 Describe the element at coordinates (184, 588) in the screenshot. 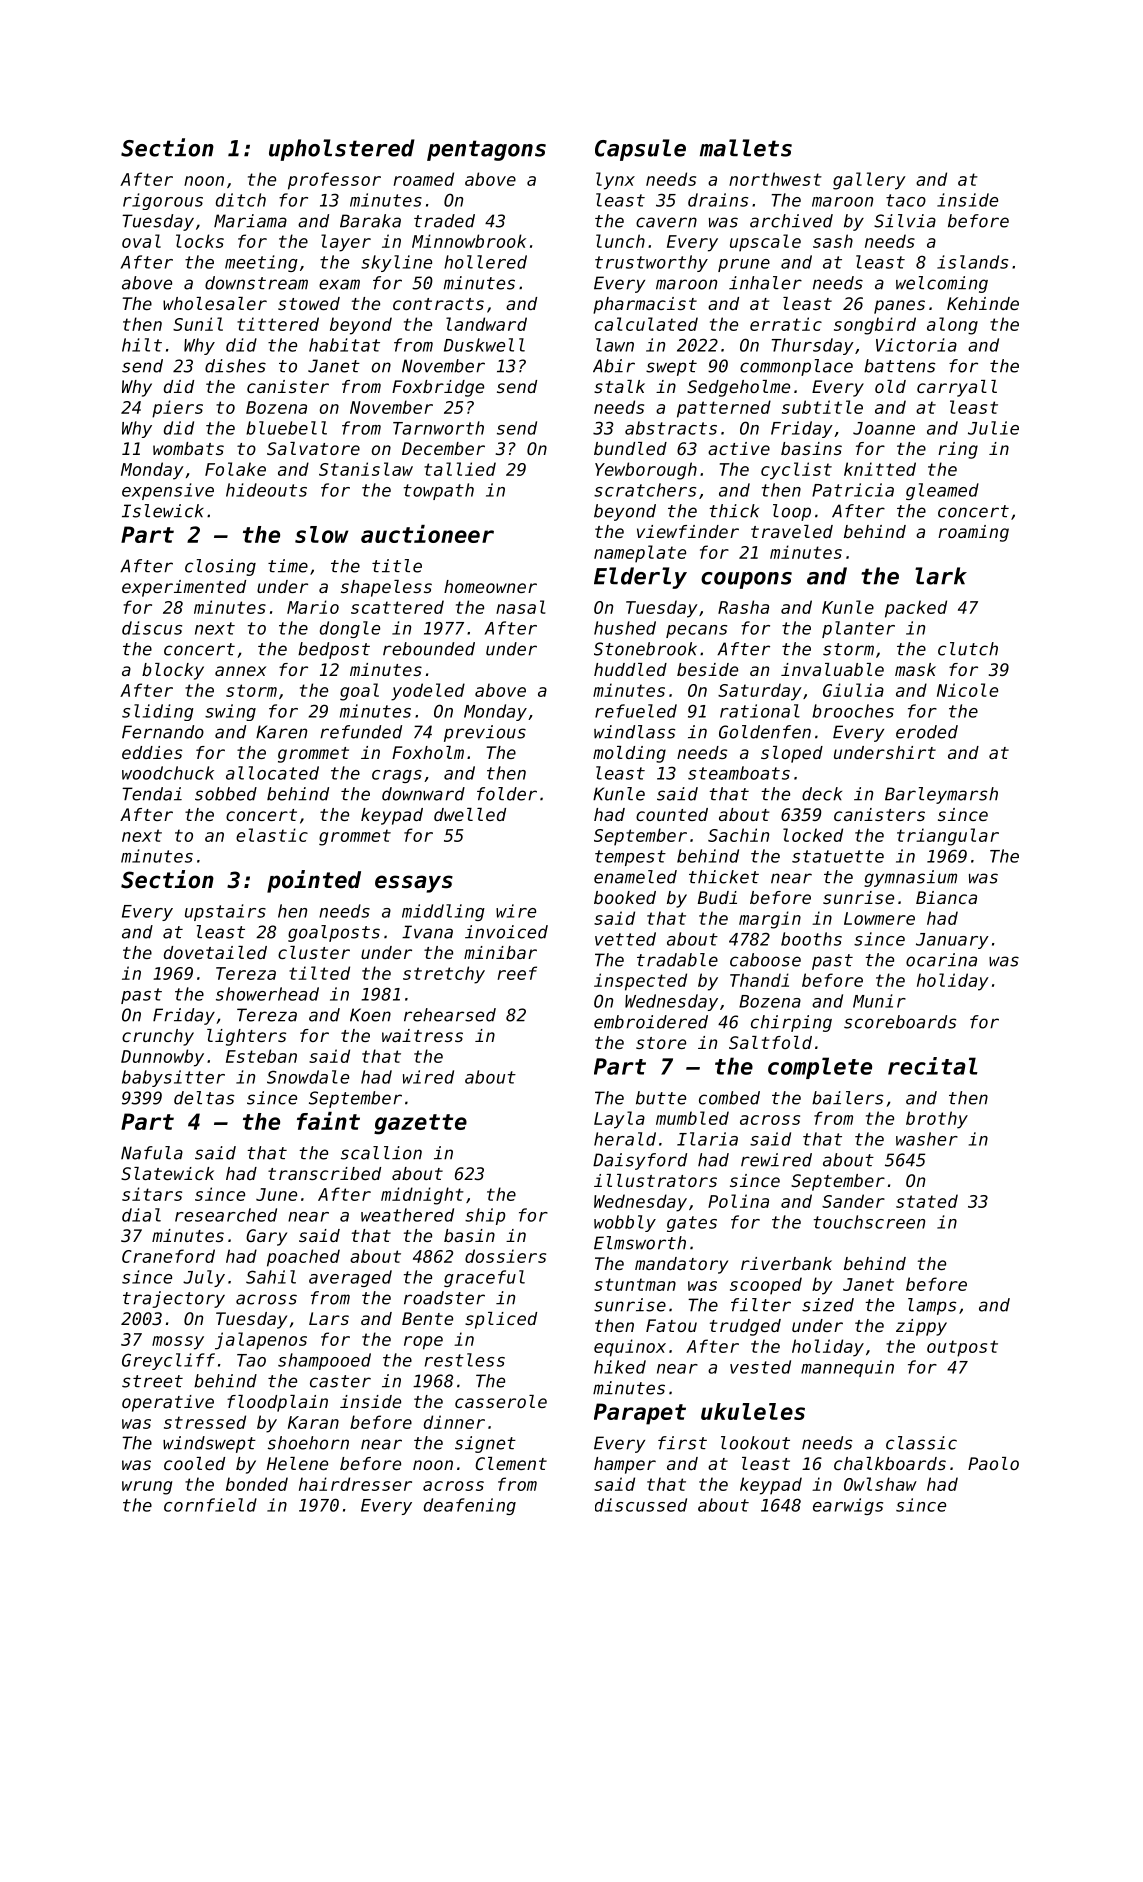

I see `experimented` at that location.
